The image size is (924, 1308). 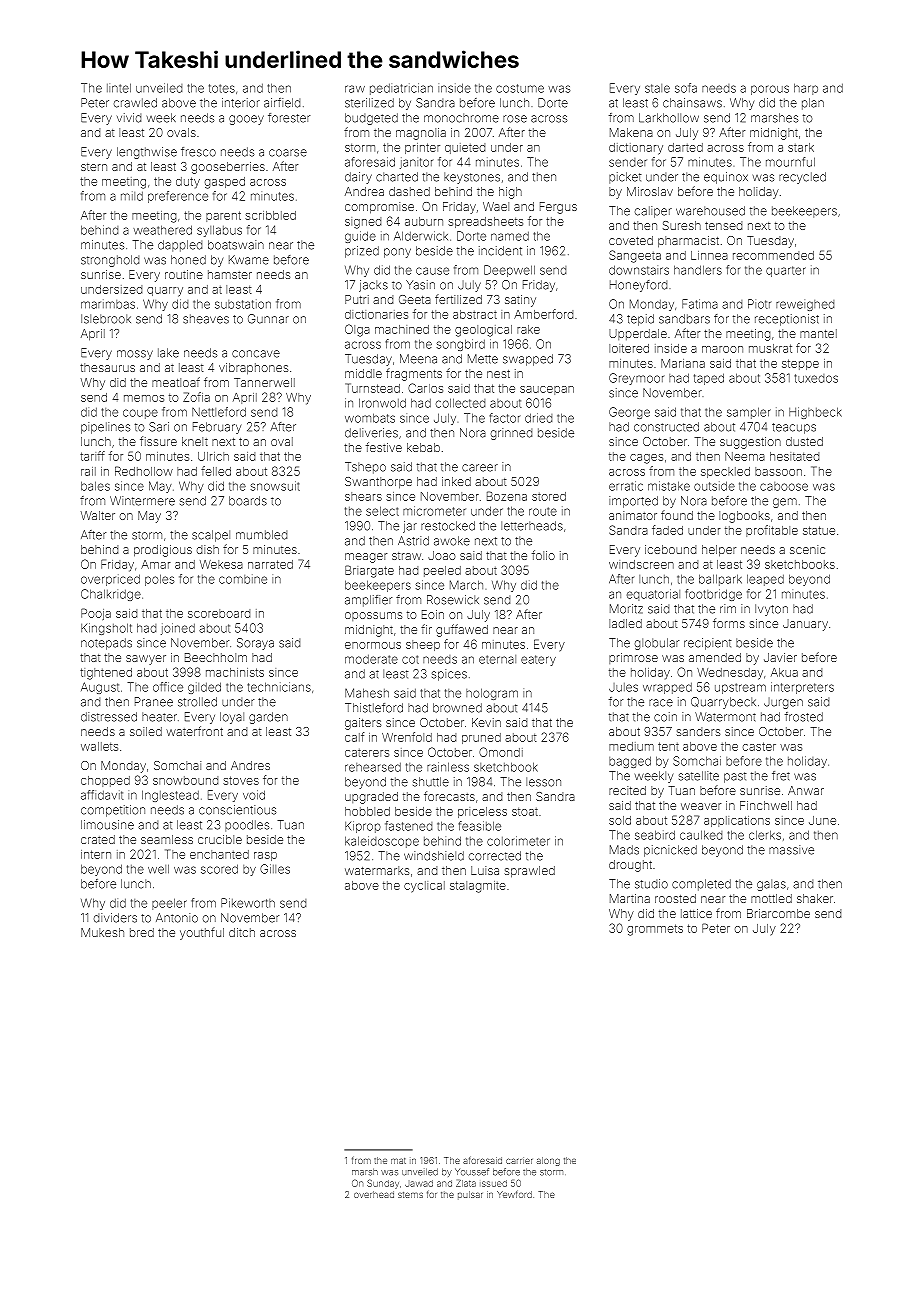 I want to click on Mahesh, so click(x=367, y=693).
